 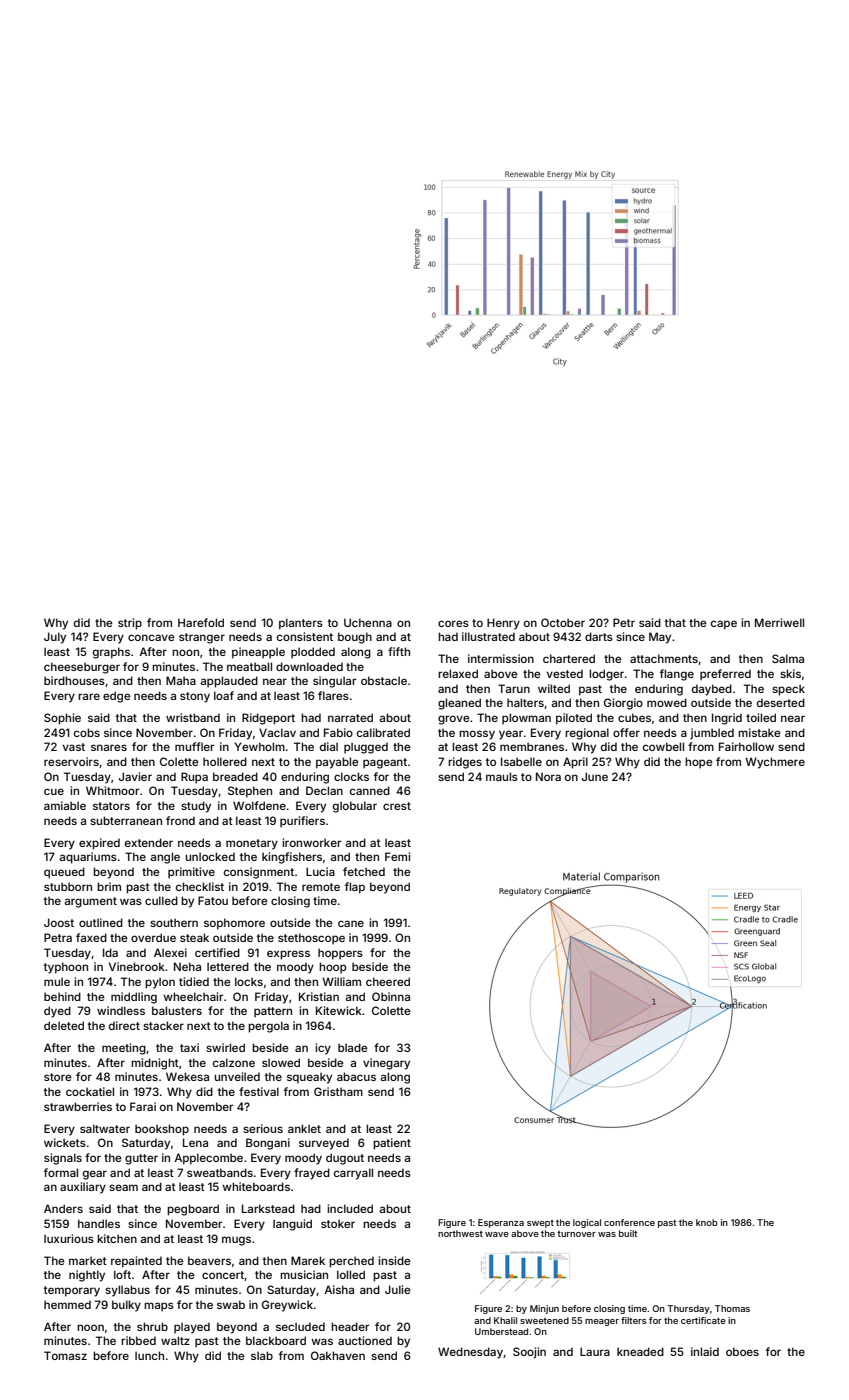 What do you see at coordinates (388, 981) in the document?
I see `cheered` at bounding box center [388, 981].
